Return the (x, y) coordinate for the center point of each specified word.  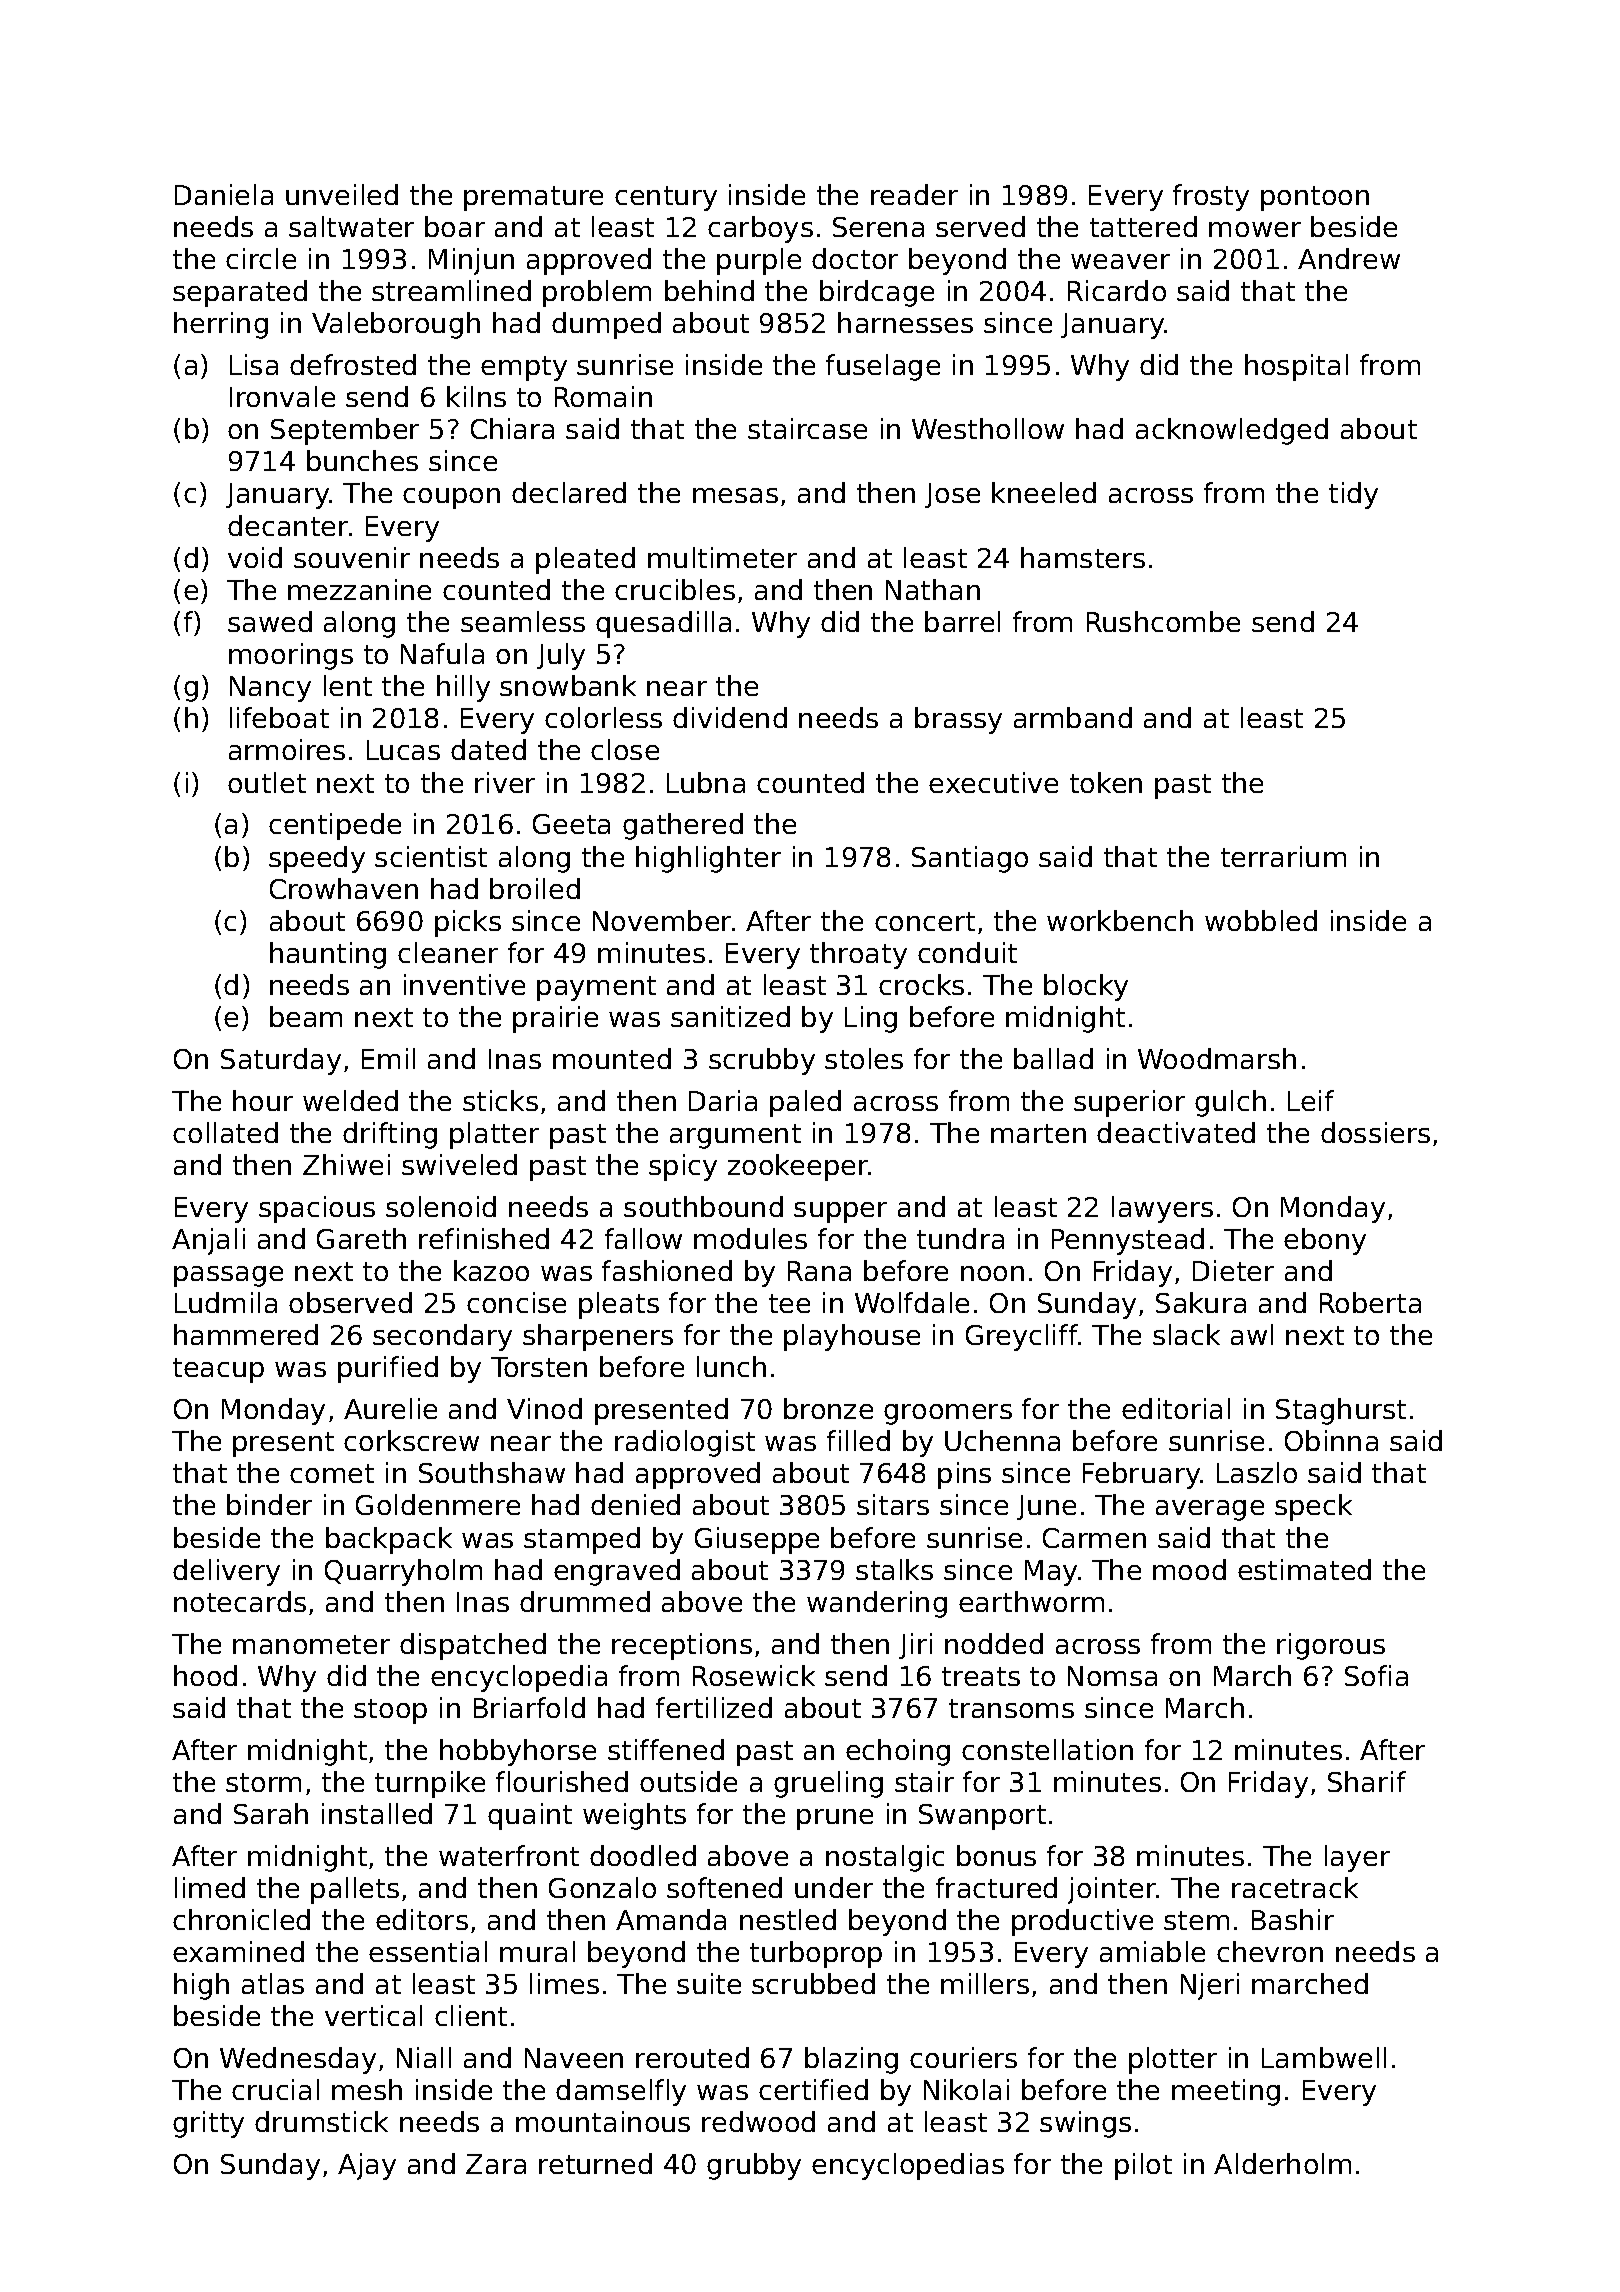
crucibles (675, 589)
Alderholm (1282, 2163)
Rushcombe (1163, 621)
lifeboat (279, 717)
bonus (996, 1855)
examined (238, 1951)
